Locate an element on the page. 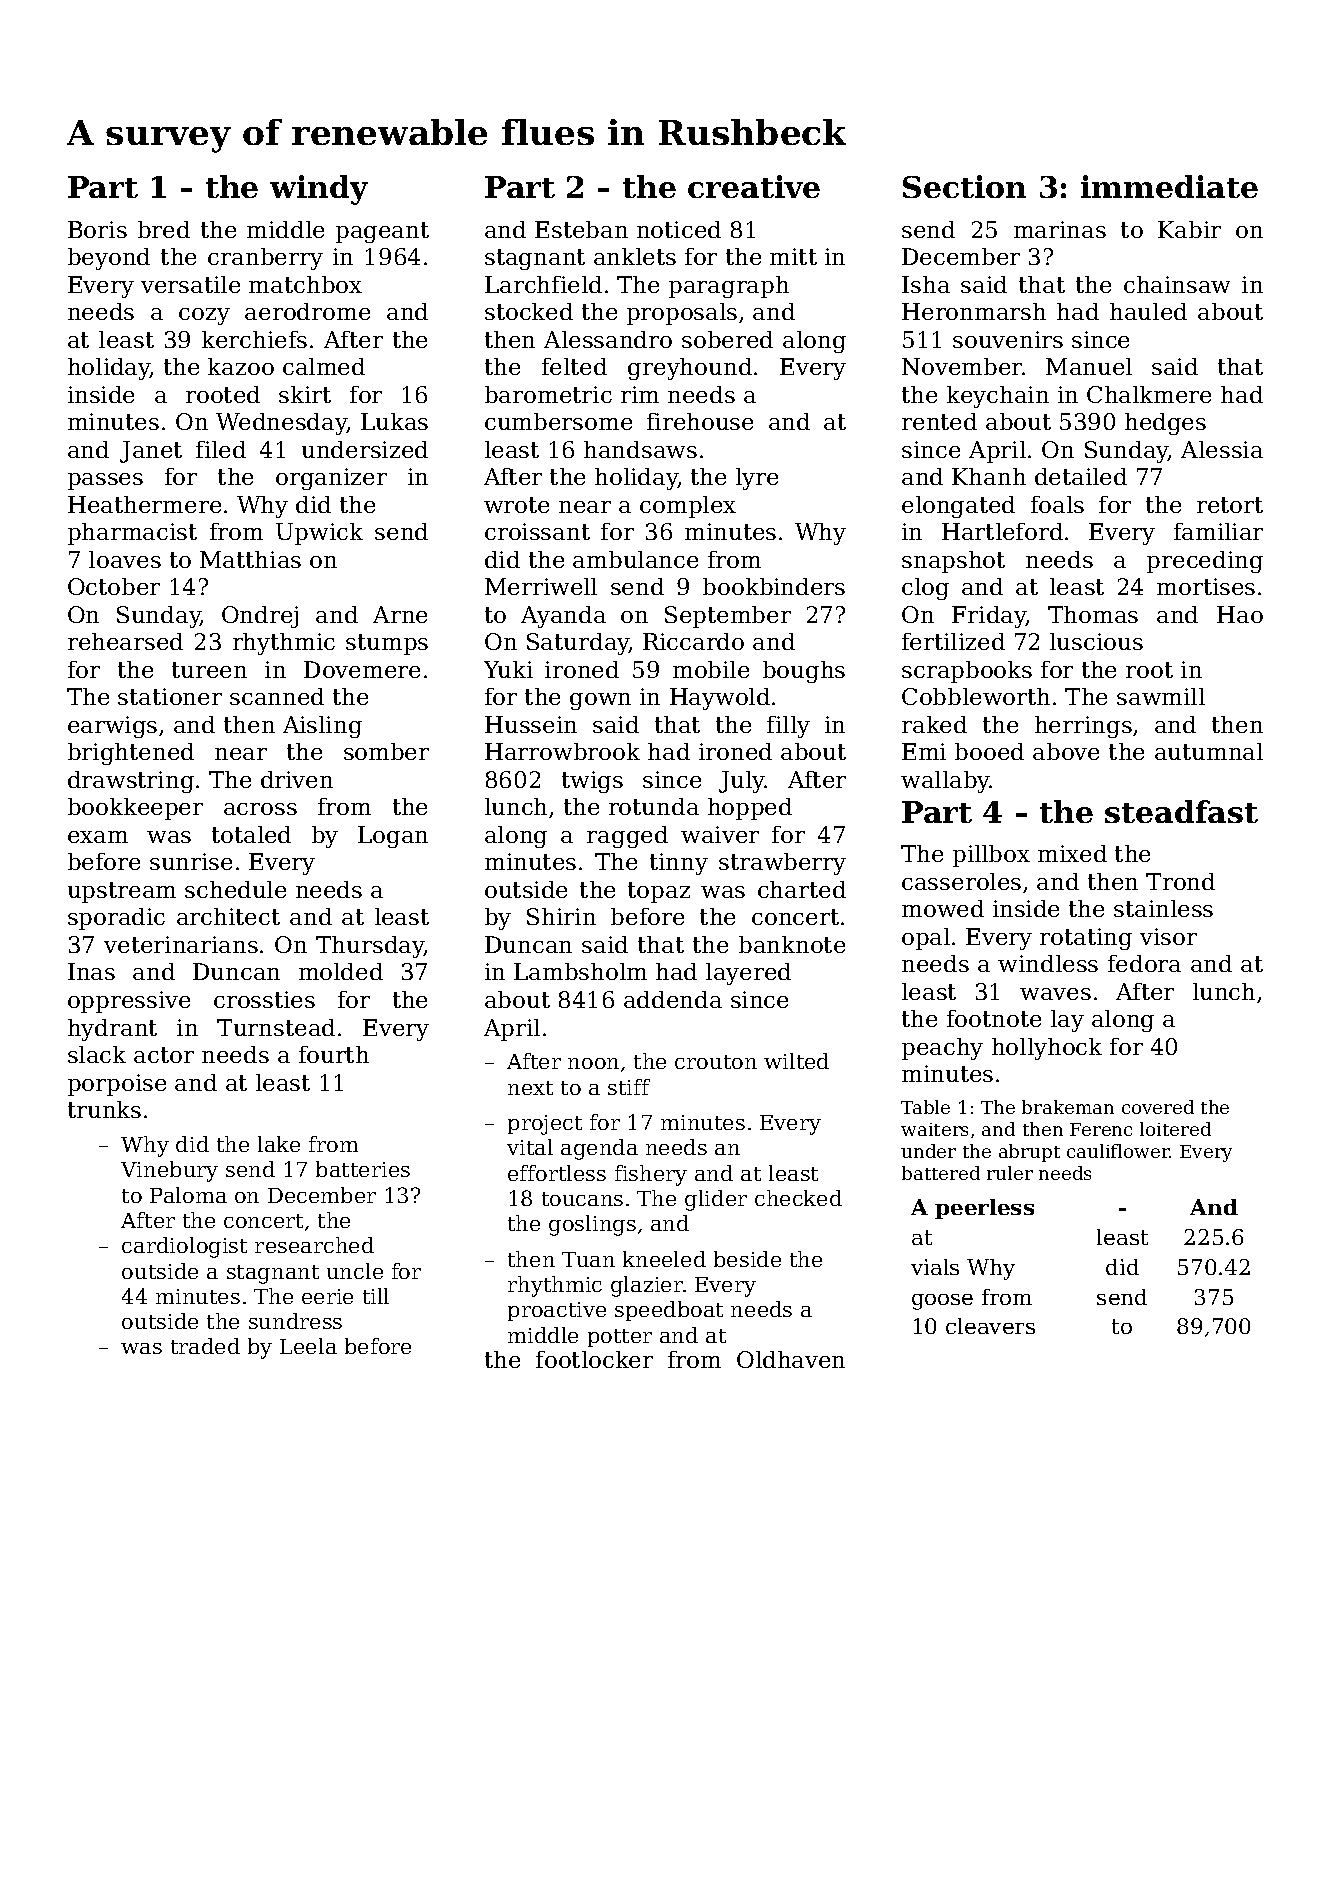  cozy is located at coordinates (204, 316).
